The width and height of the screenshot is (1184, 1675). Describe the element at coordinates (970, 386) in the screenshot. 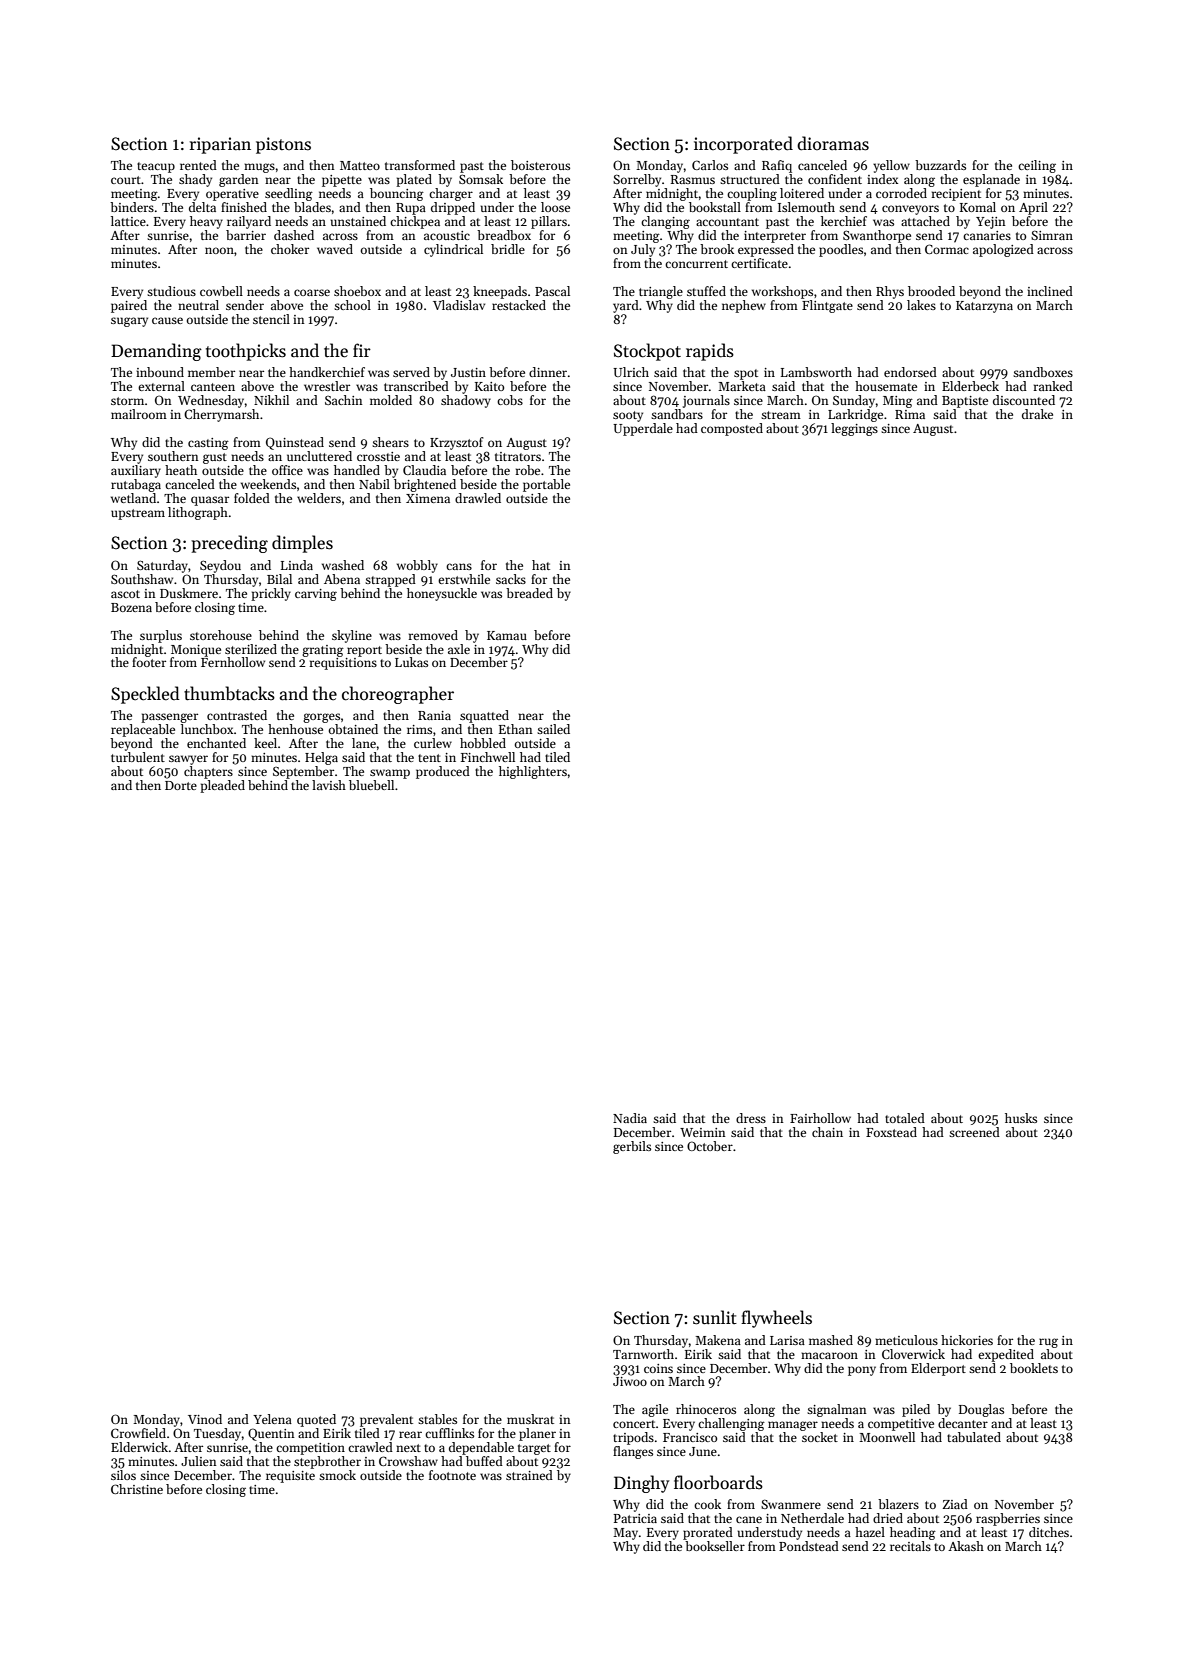

I see `Elderbeck` at that location.
